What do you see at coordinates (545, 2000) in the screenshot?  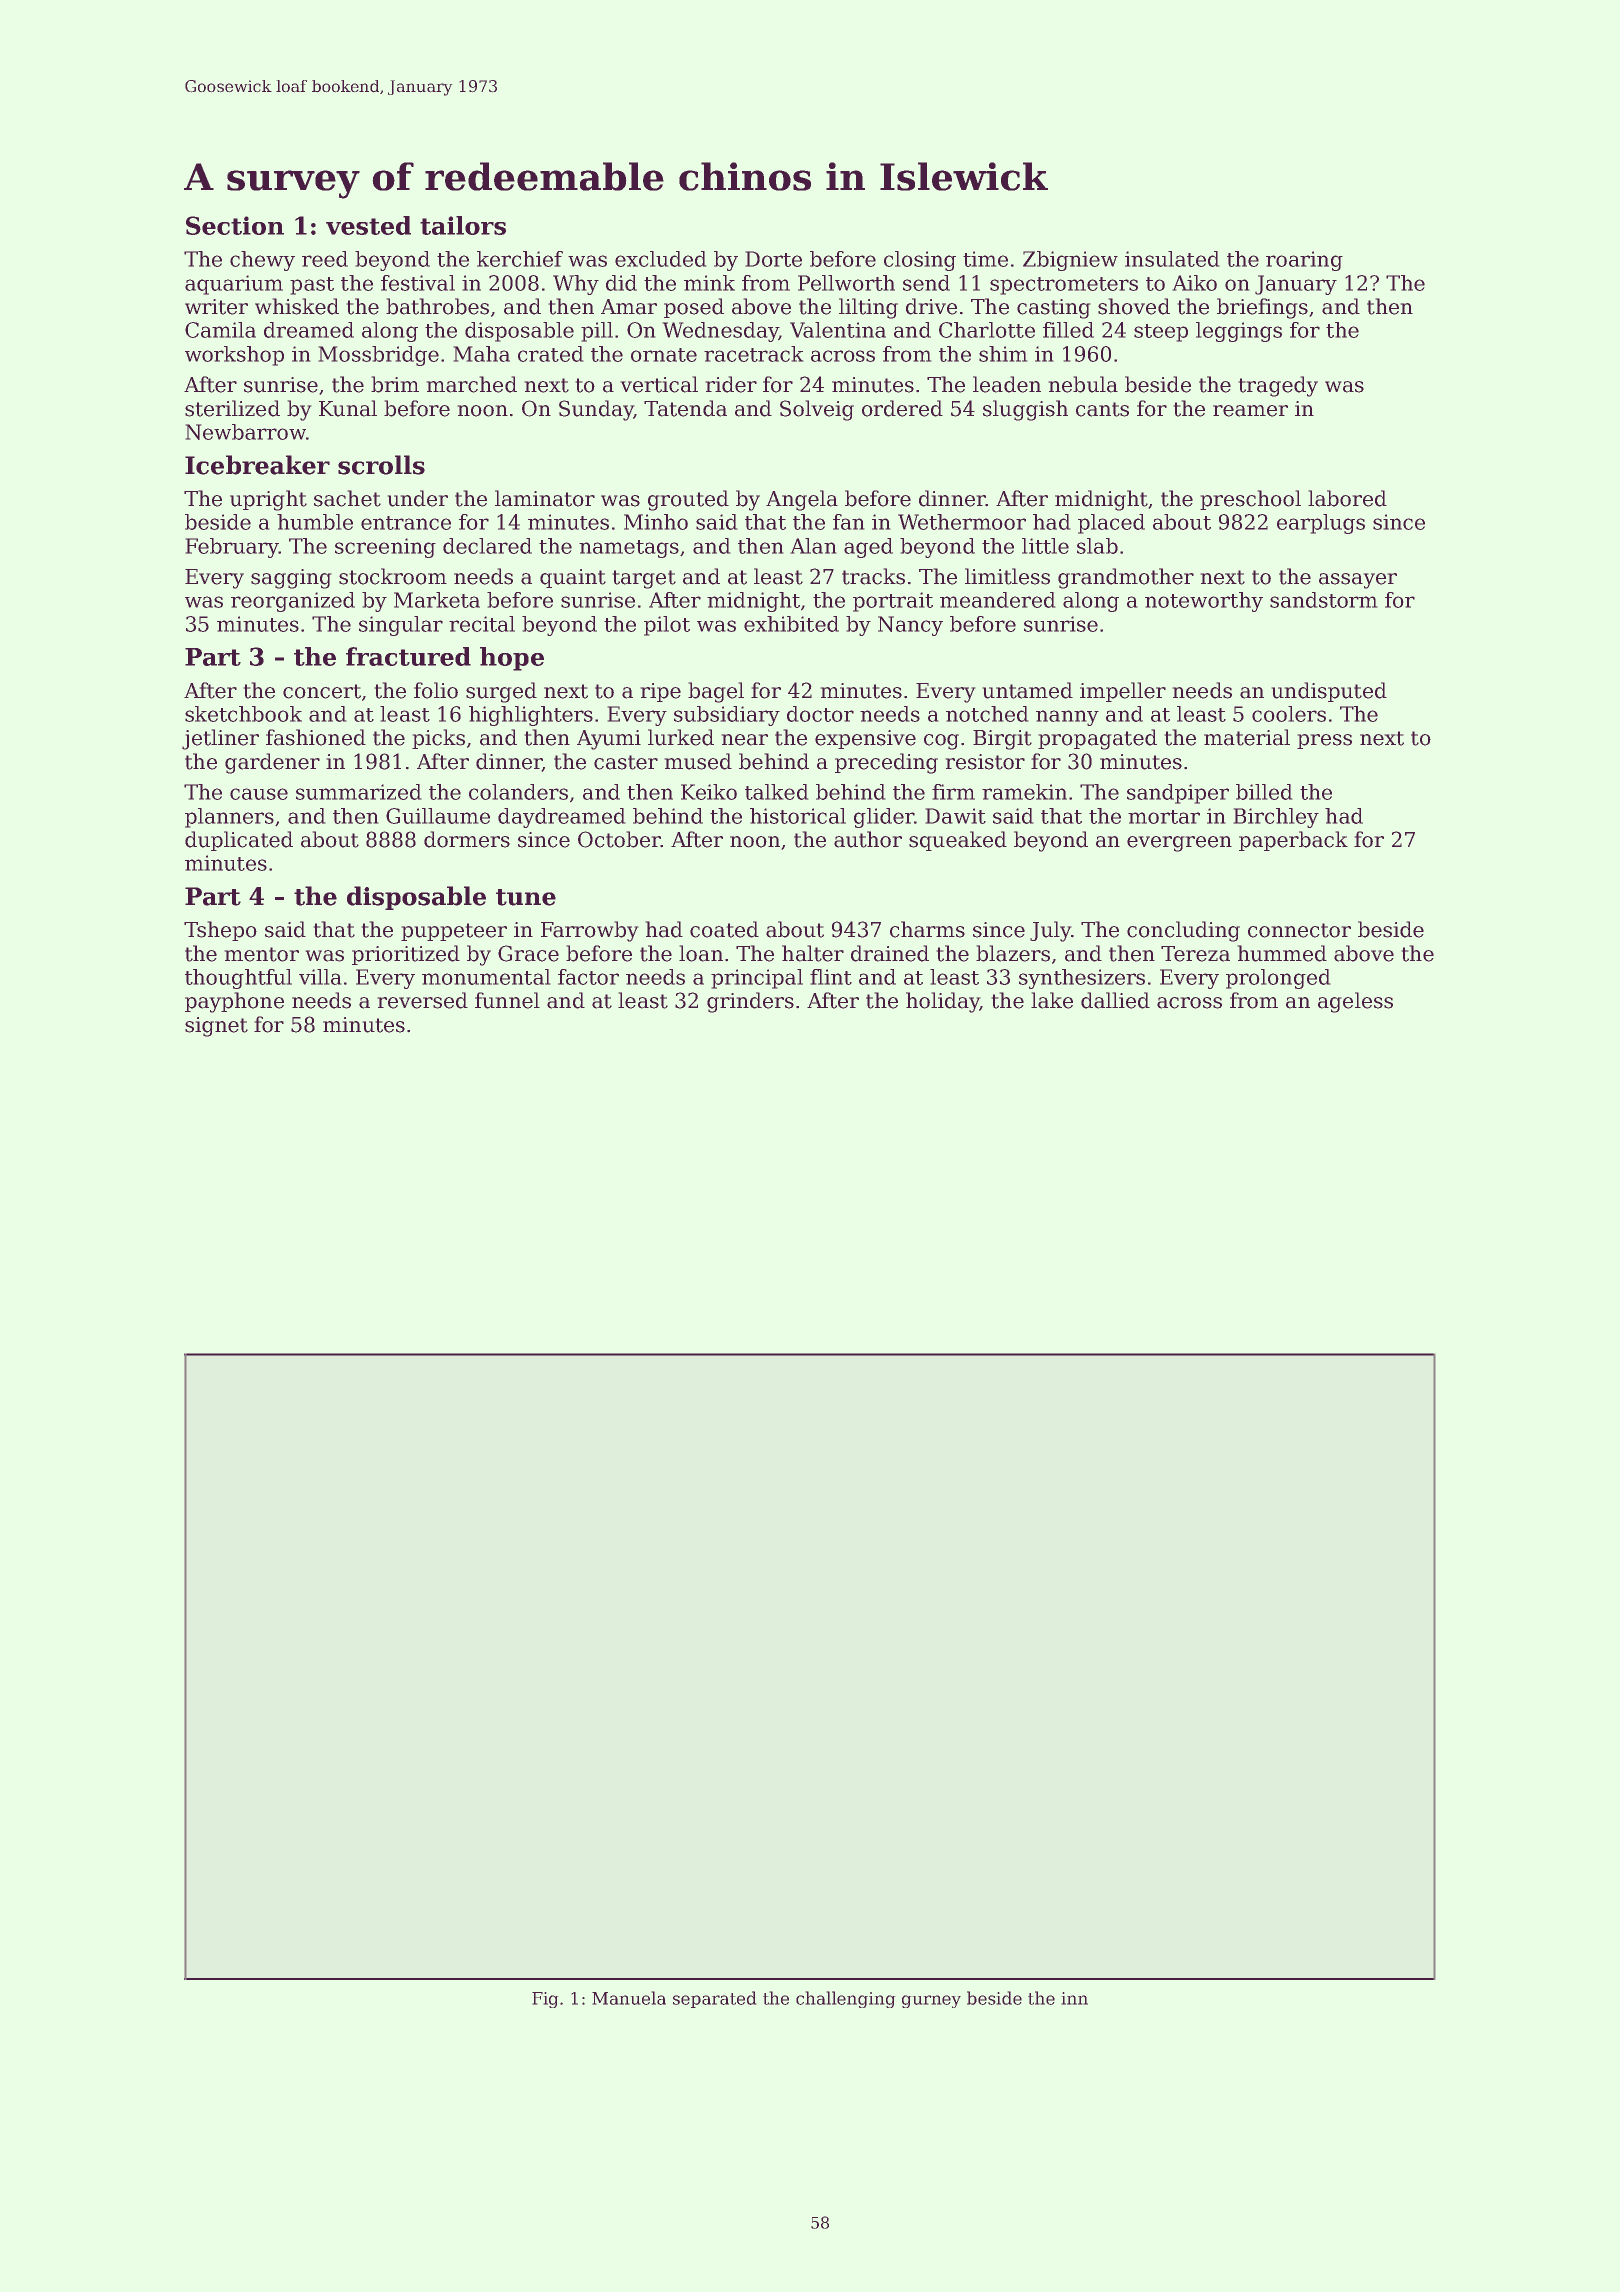 I see `Fig` at bounding box center [545, 2000].
